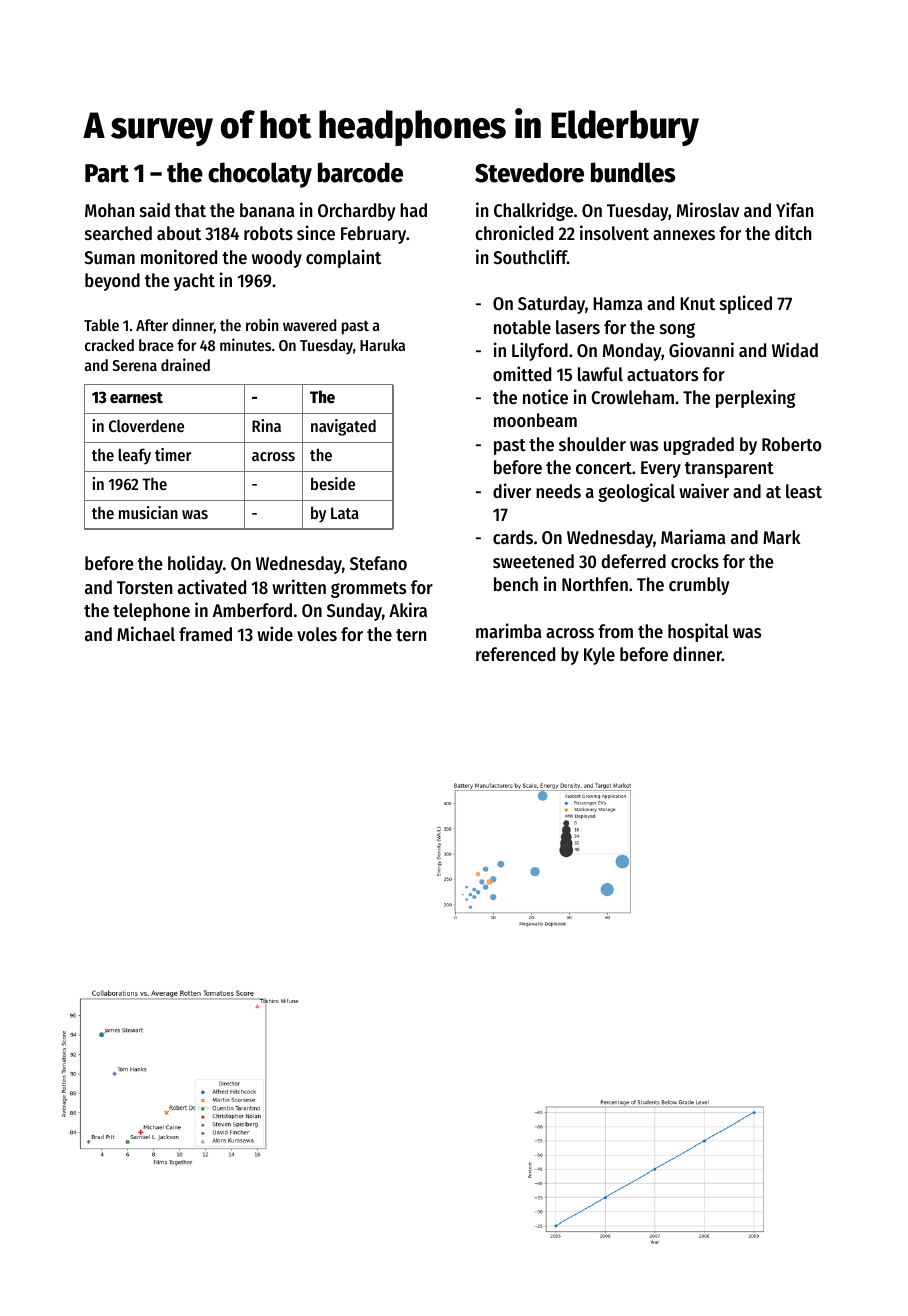 This document has width=908, height=1316. I want to click on Part, so click(107, 173).
